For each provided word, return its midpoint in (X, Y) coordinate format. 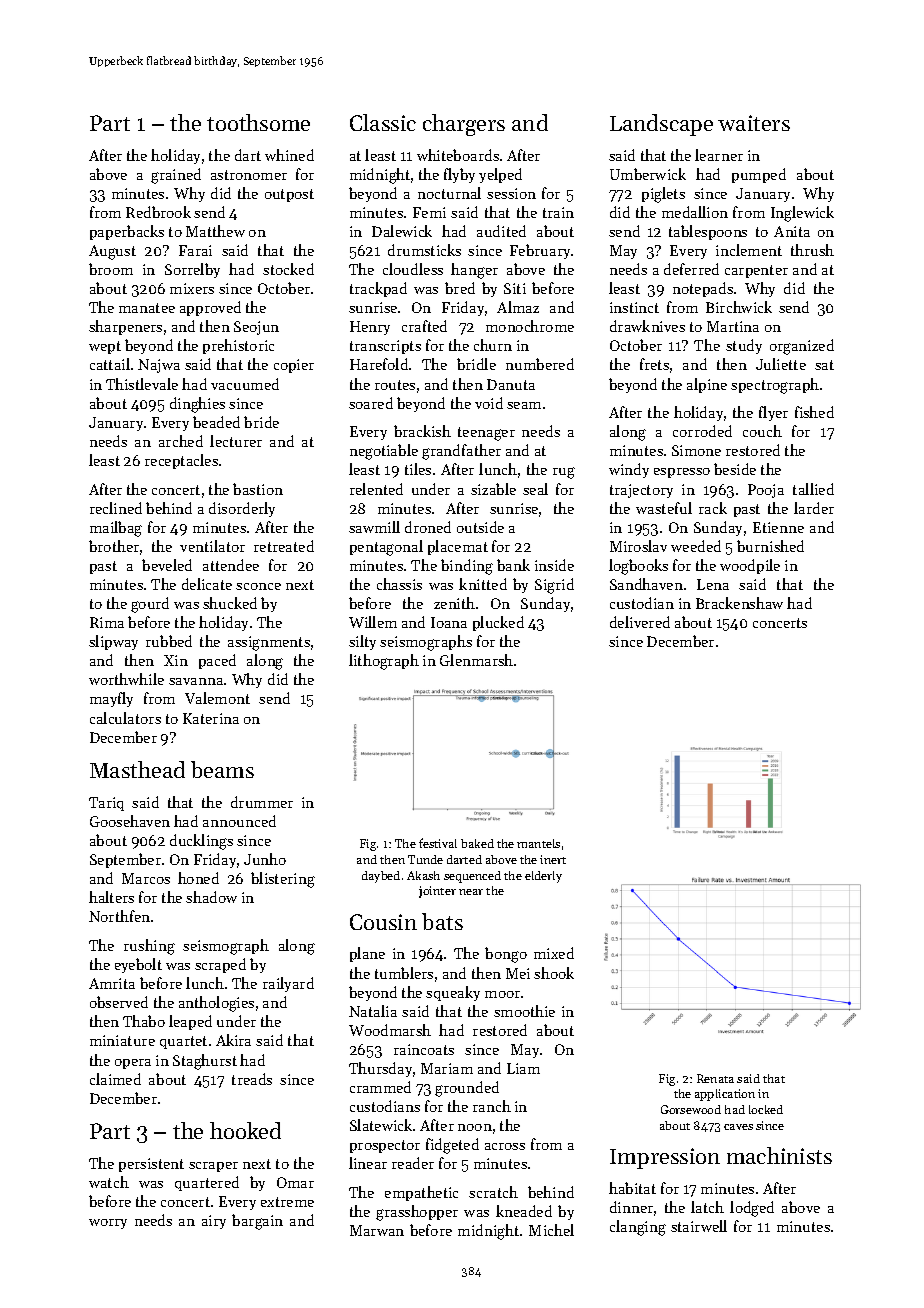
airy (214, 1222)
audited (501, 231)
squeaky (453, 993)
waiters (754, 123)
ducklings (201, 842)
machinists (779, 1155)
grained (176, 176)
